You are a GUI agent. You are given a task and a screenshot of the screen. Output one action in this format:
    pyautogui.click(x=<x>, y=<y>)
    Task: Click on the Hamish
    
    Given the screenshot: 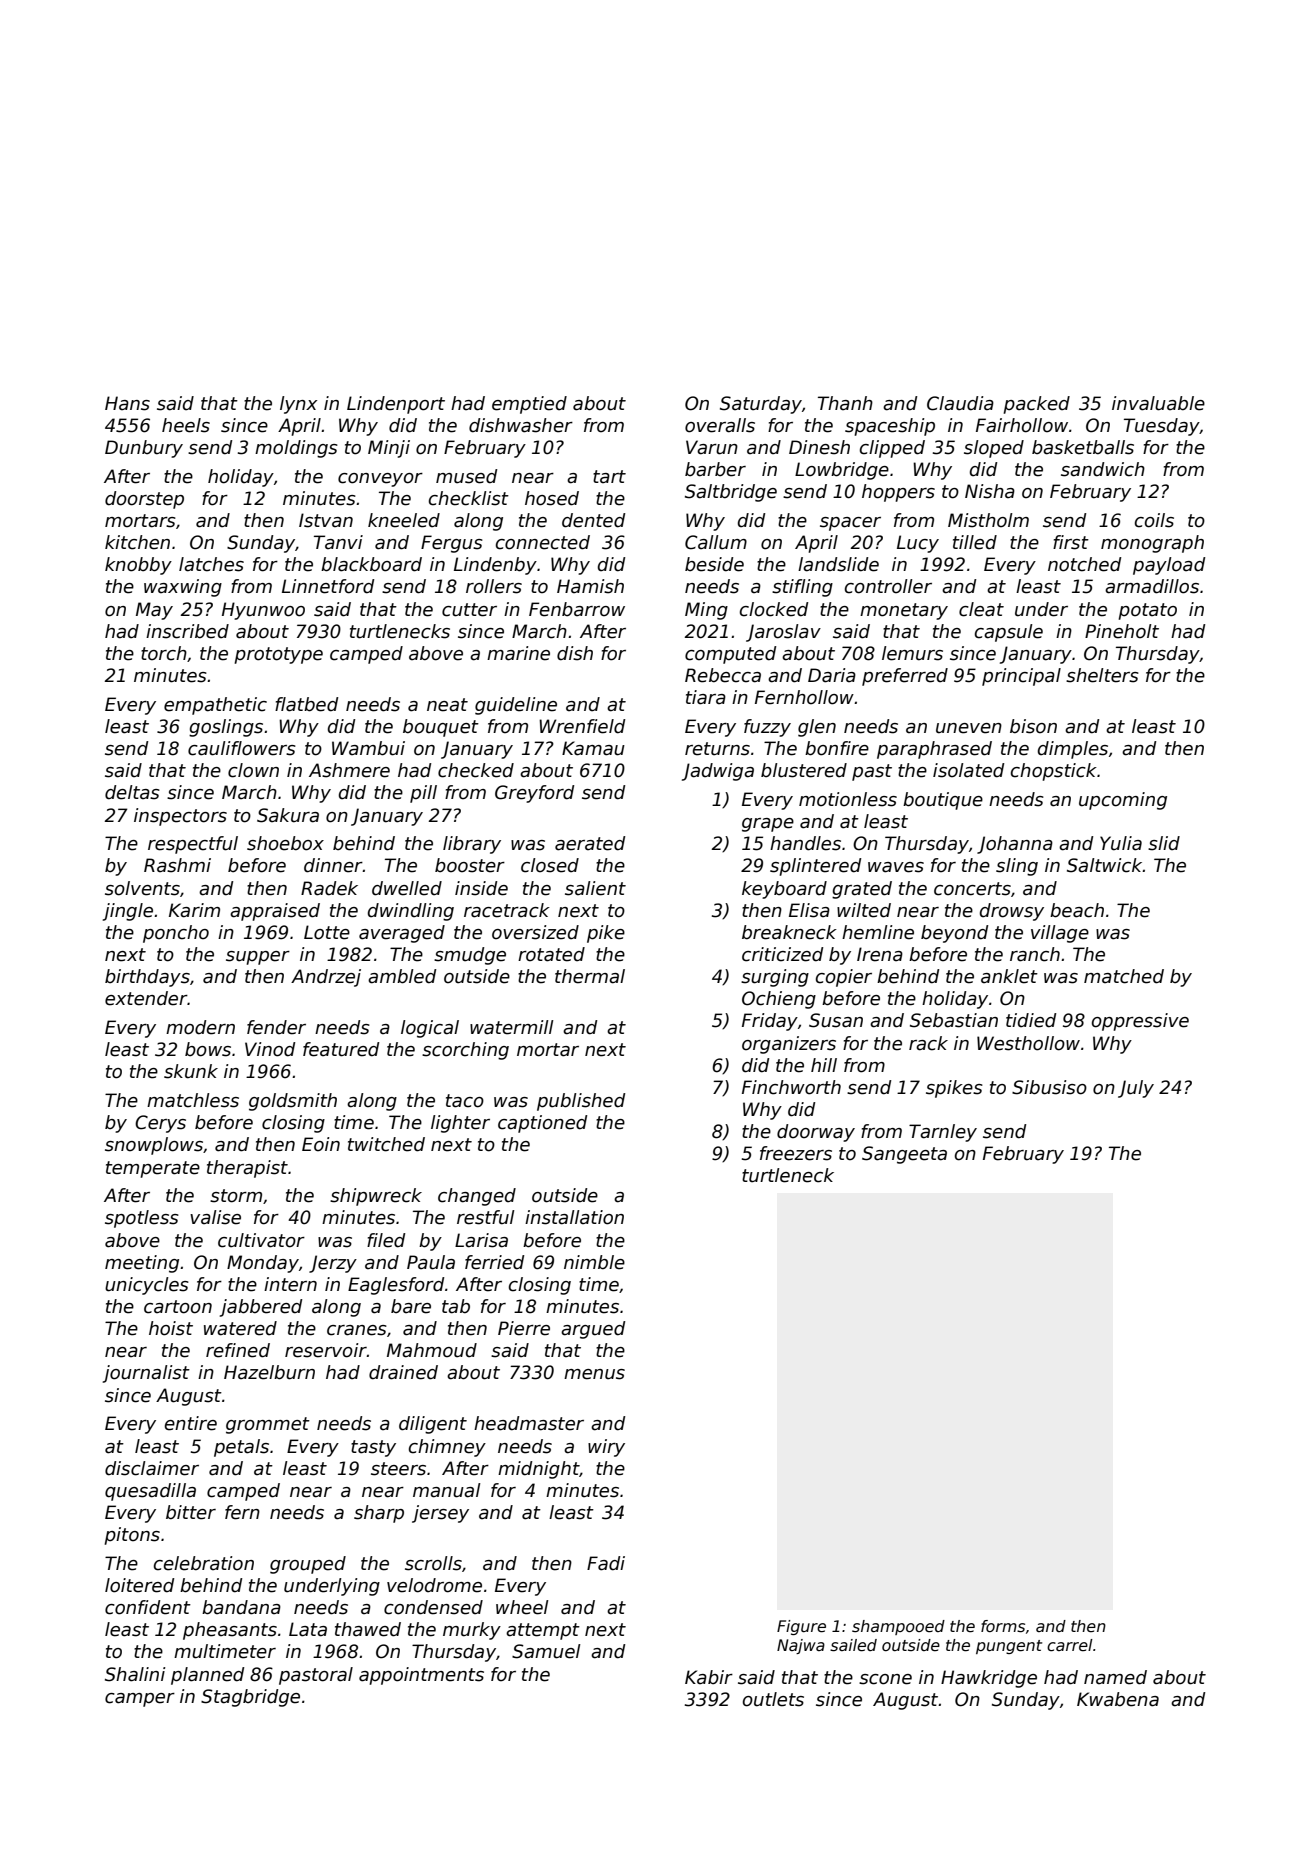 What is the action you would take?
    pyautogui.click(x=590, y=586)
